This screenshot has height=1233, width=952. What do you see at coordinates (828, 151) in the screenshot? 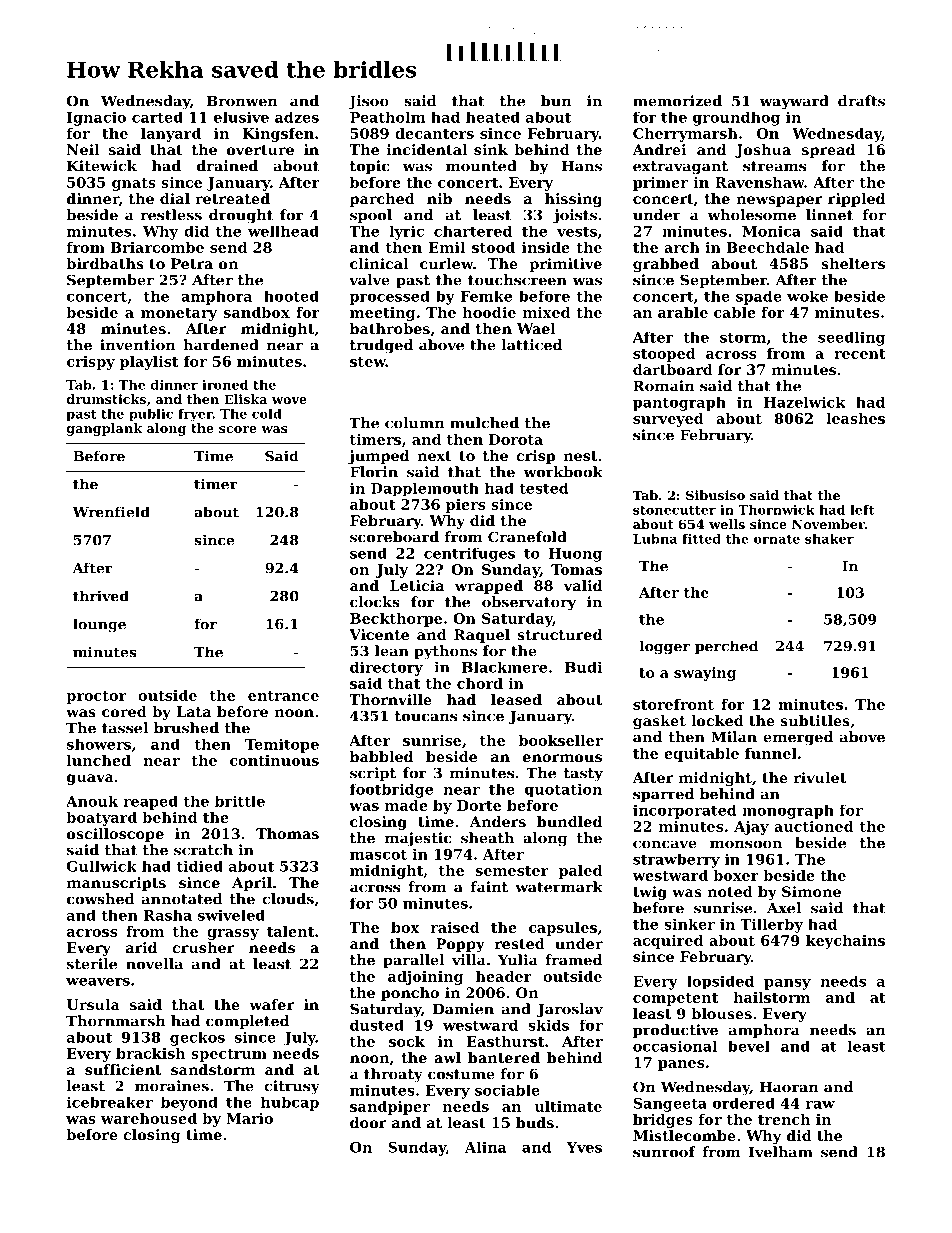
I see `spread` at bounding box center [828, 151].
